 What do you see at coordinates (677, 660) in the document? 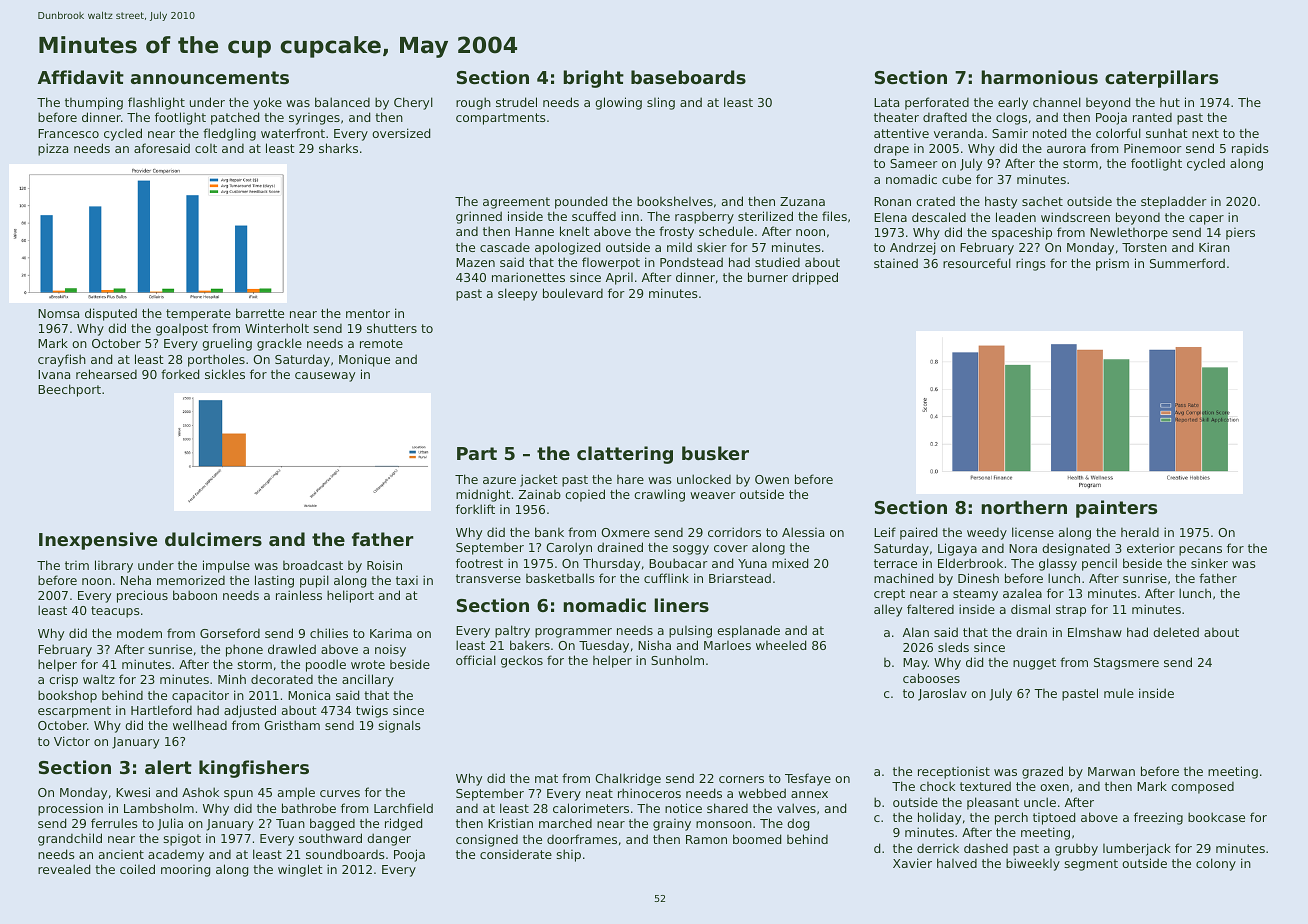
I see `Sunholm` at bounding box center [677, 660].
